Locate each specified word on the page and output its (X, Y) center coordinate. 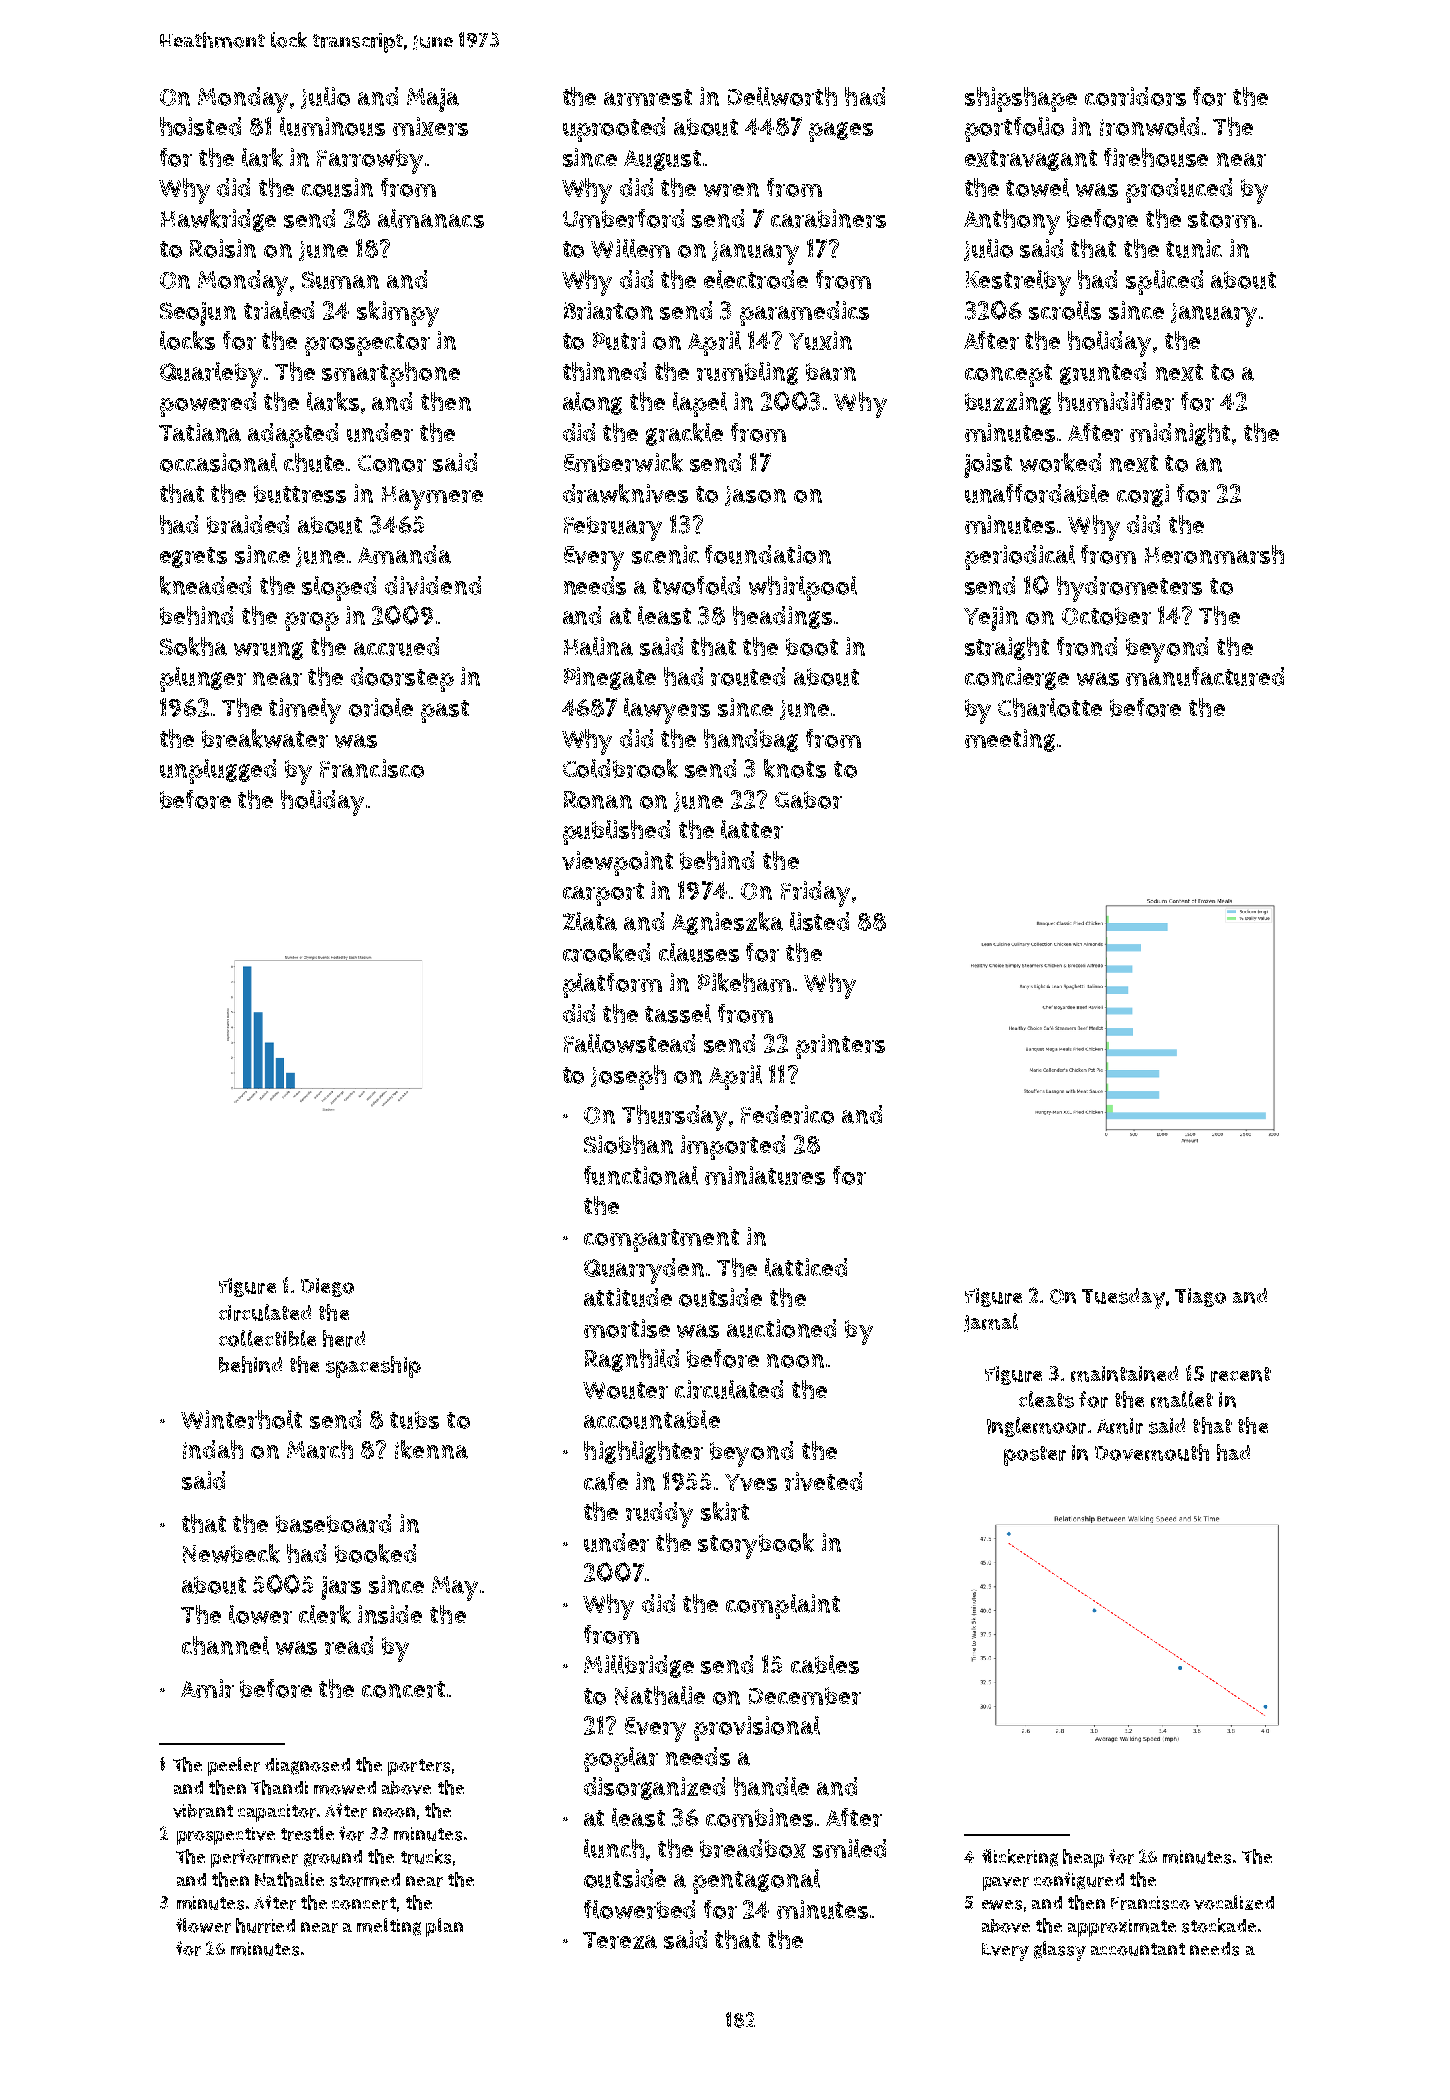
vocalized (1234, 1902)
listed (819, 921)
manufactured (1205, 676)
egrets (193, 557)
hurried (265, 1925)
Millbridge (639, 1666)
